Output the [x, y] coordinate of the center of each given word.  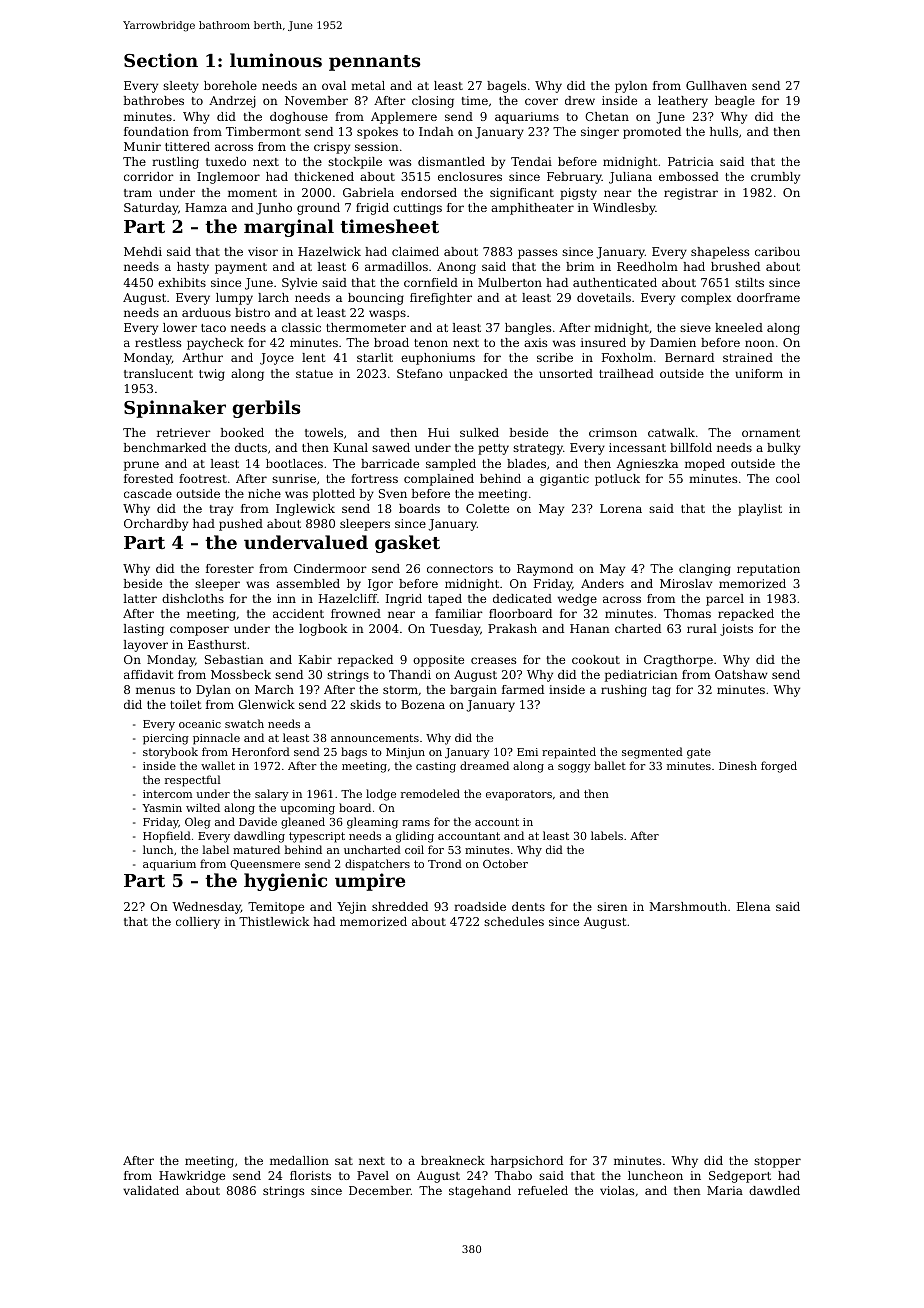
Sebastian [234, 659]
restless [158, 342]
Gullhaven [716, 85]
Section [161, 60]
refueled [543, 1190]
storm [400, 690]
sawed [391, 447]
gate [699, 753]
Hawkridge [192, 1177]
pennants [374, 63]
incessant [637, 447]
